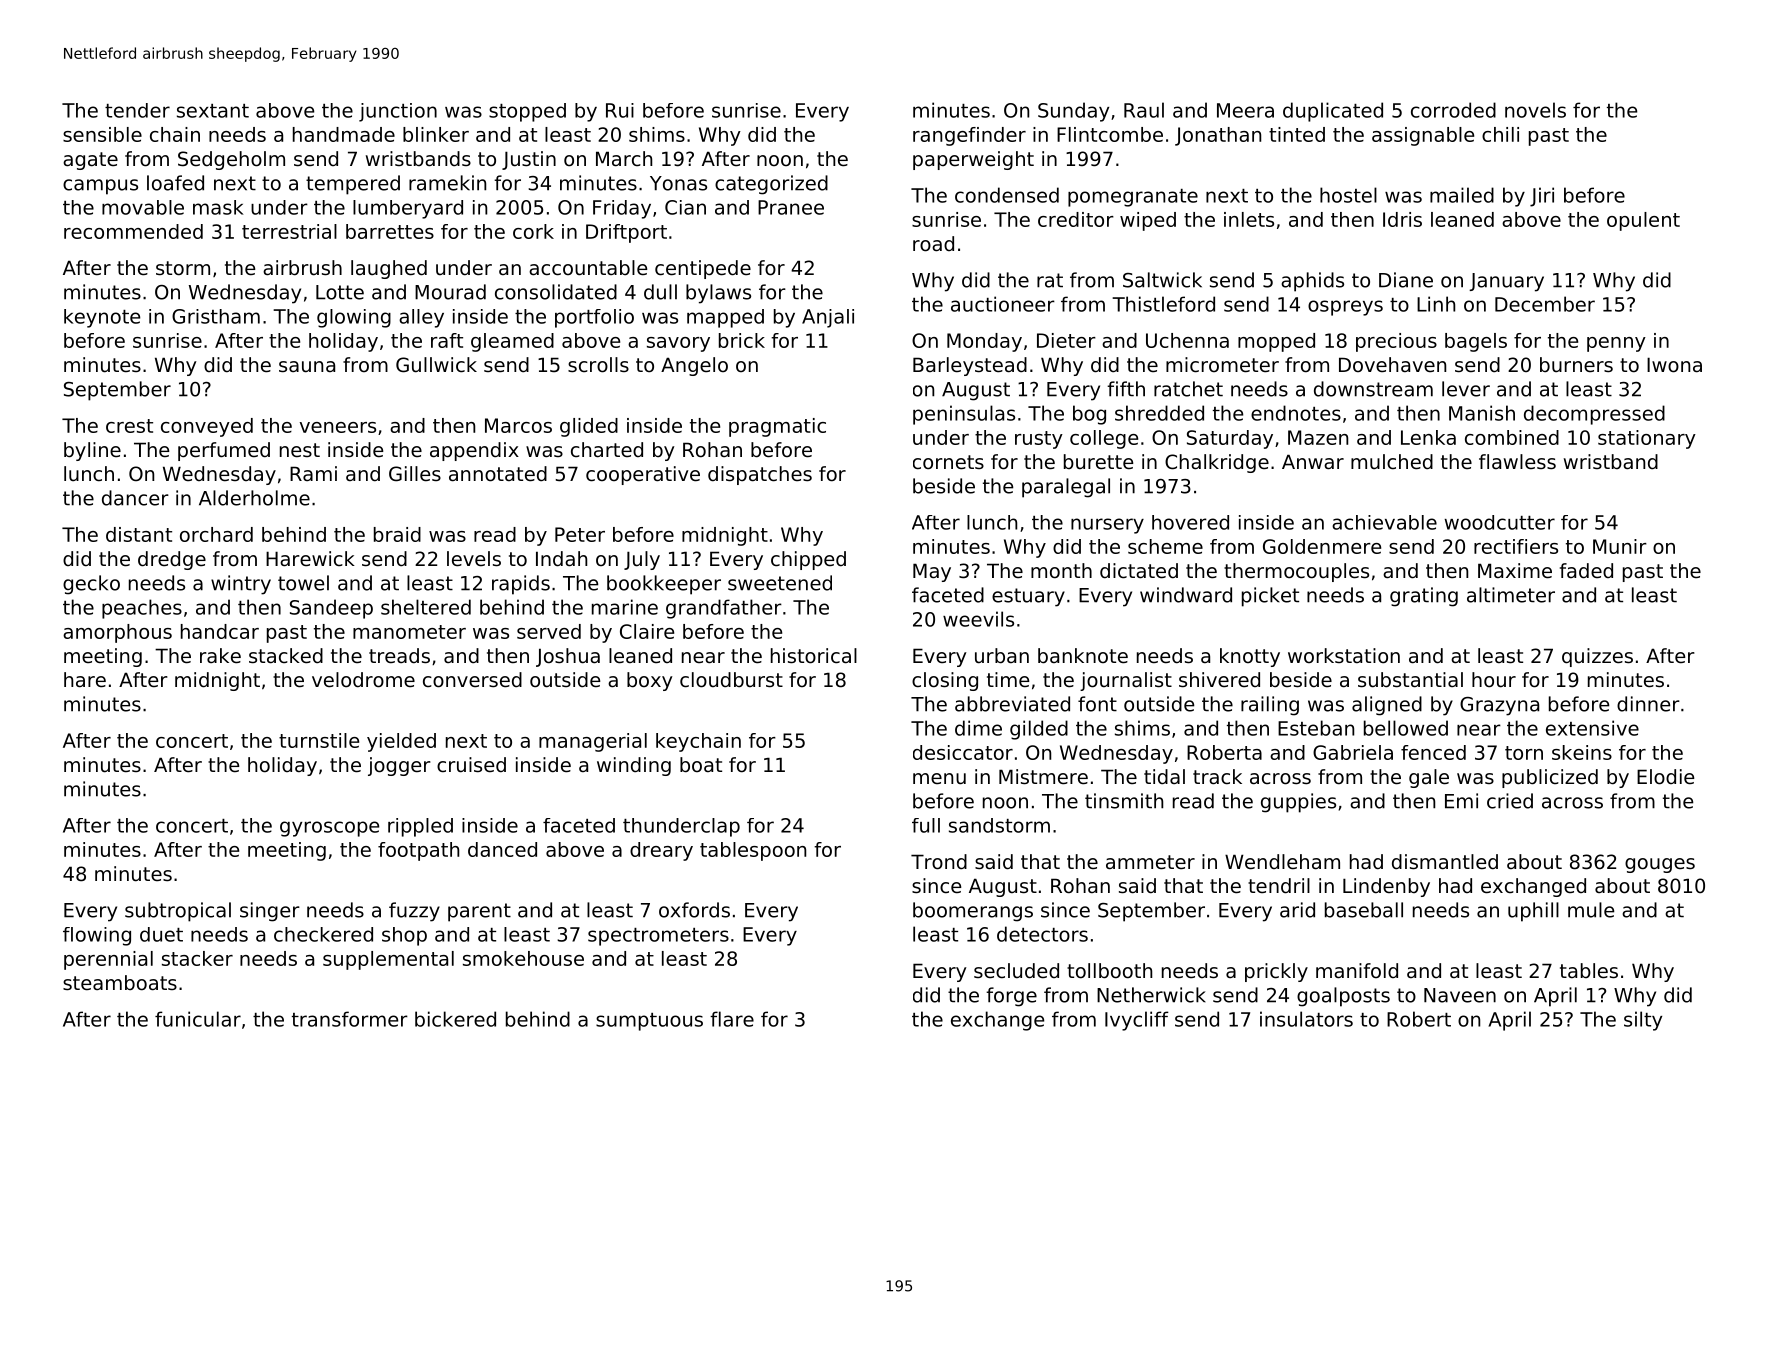 The width and height of the screenshot is (1770, 1367). What do you see at coordinates (436, 365) in the screenshot?
I see `Gullwick` at bounding box center [436, 365].
